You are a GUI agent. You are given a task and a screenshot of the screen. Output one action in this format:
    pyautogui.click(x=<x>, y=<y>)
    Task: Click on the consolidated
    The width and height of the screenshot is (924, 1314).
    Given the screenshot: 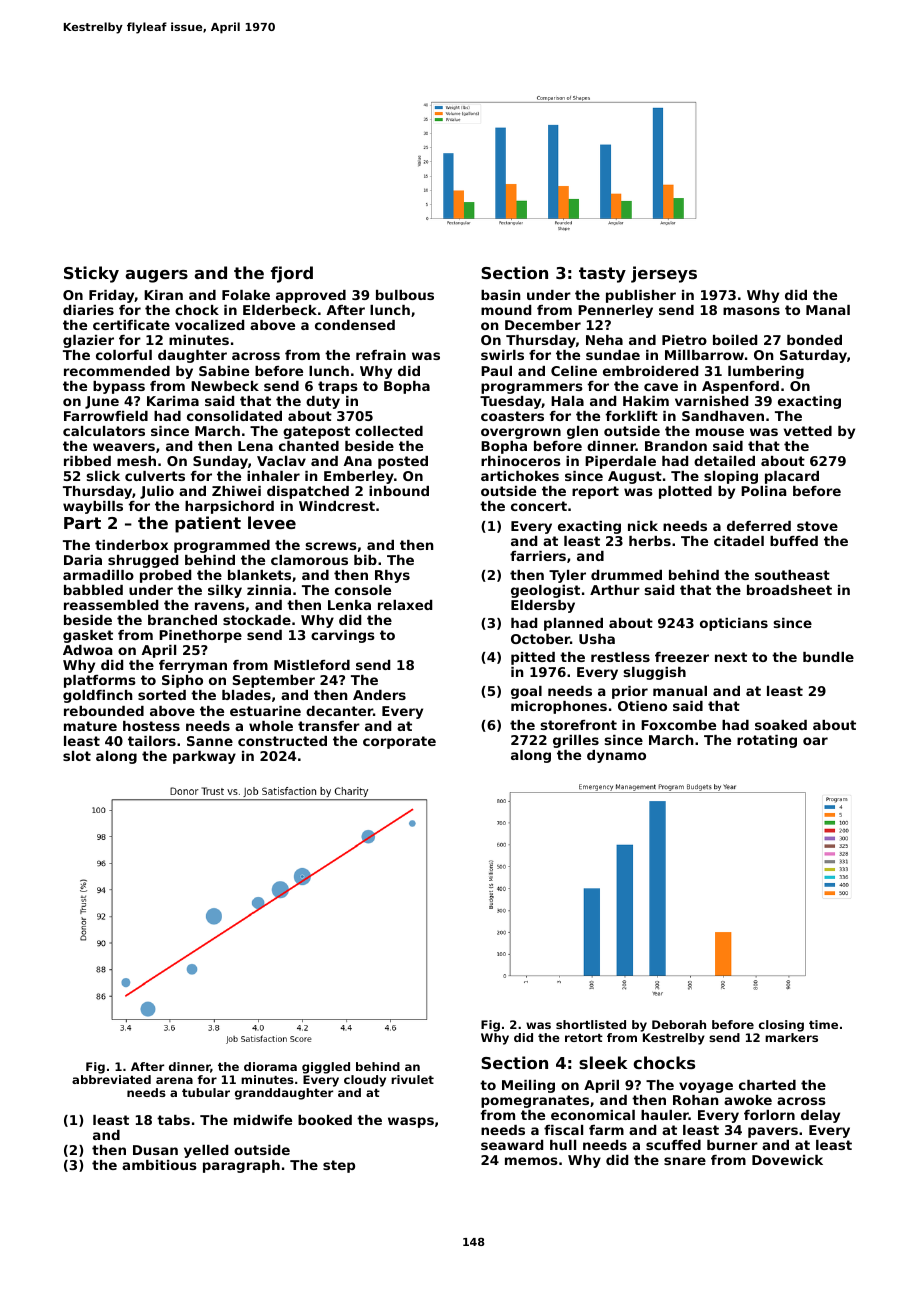 What is the action you would take?
    pyautogui.click(x=234, y=416)
